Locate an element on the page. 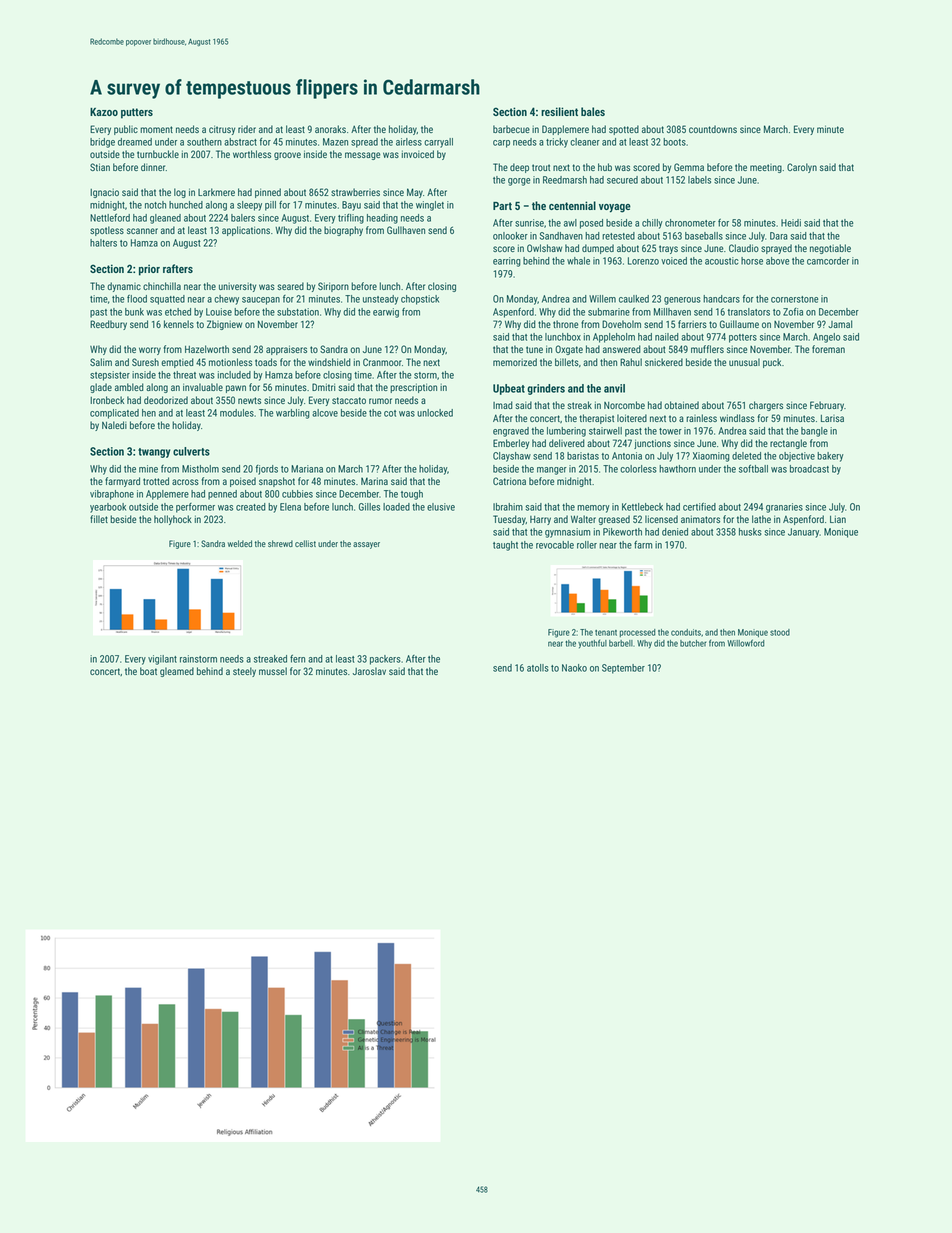 The width and height of the page is (952, 1233). chilly is located at coordinates (652, 224).
